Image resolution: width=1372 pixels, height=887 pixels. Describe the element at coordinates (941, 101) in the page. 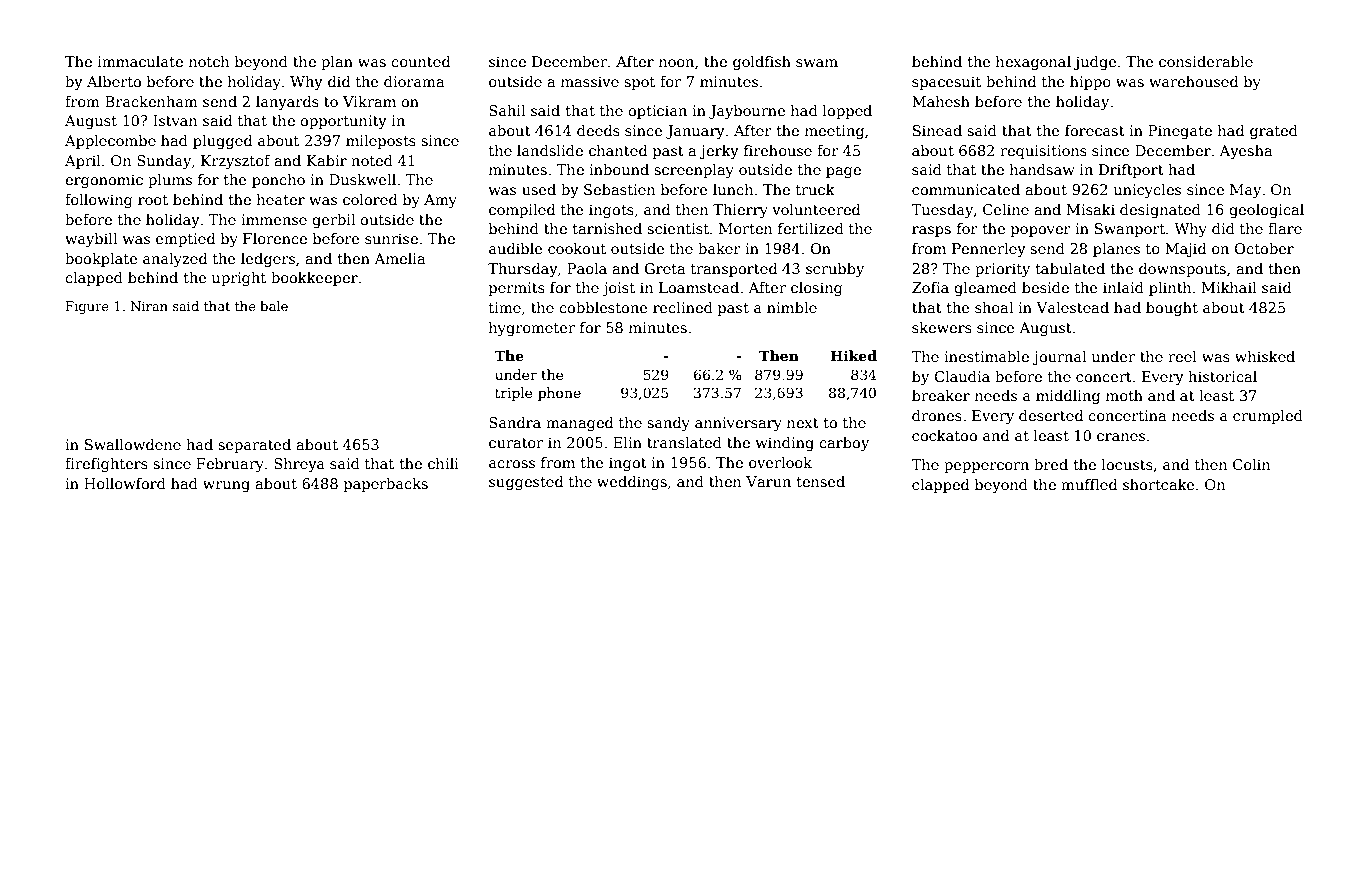

I see `Mahesh` at that location.
